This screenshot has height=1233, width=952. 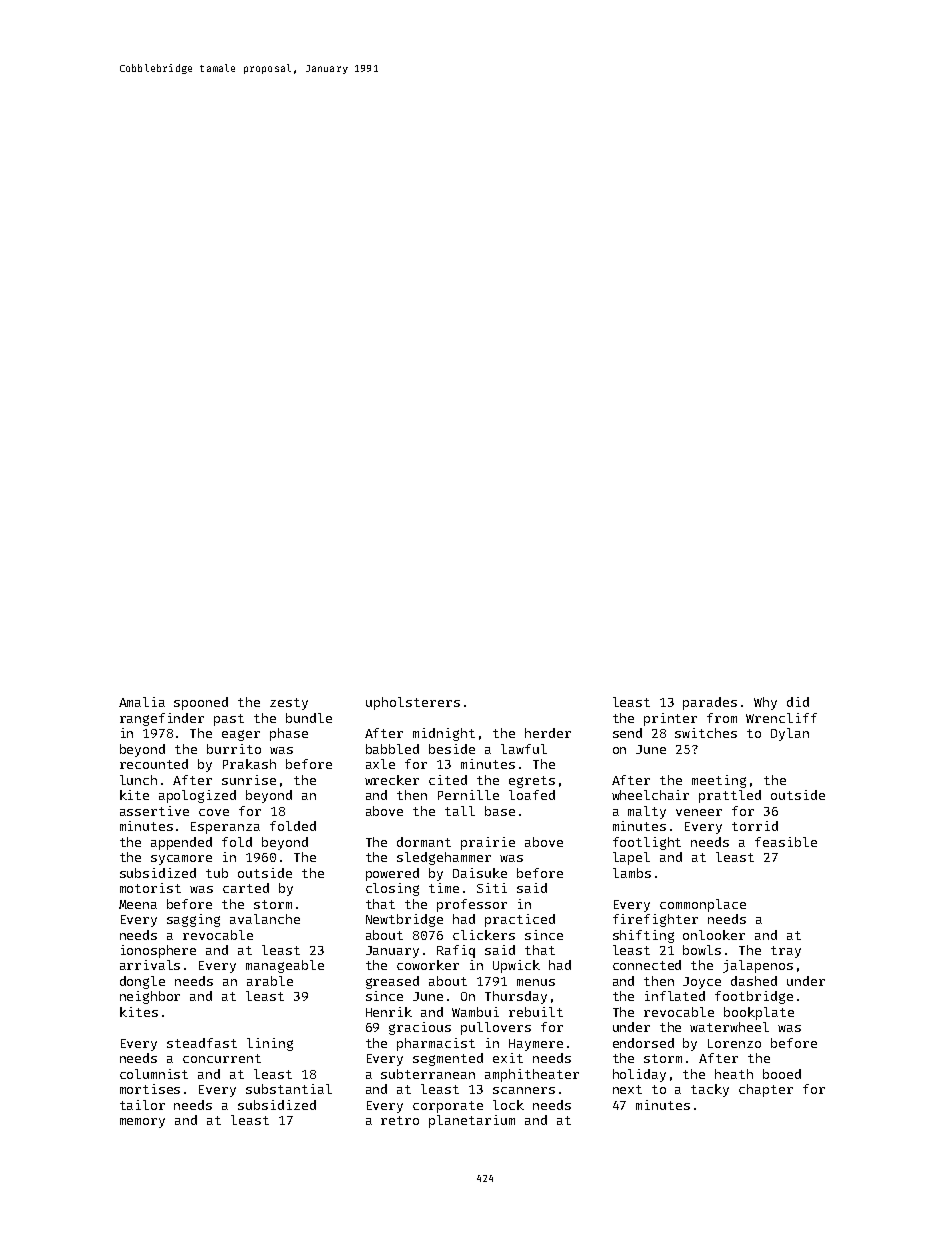 What do you see at coordinates (548, 733) in the screenshot?
I see `herder` at bounding box center [548, 733].
